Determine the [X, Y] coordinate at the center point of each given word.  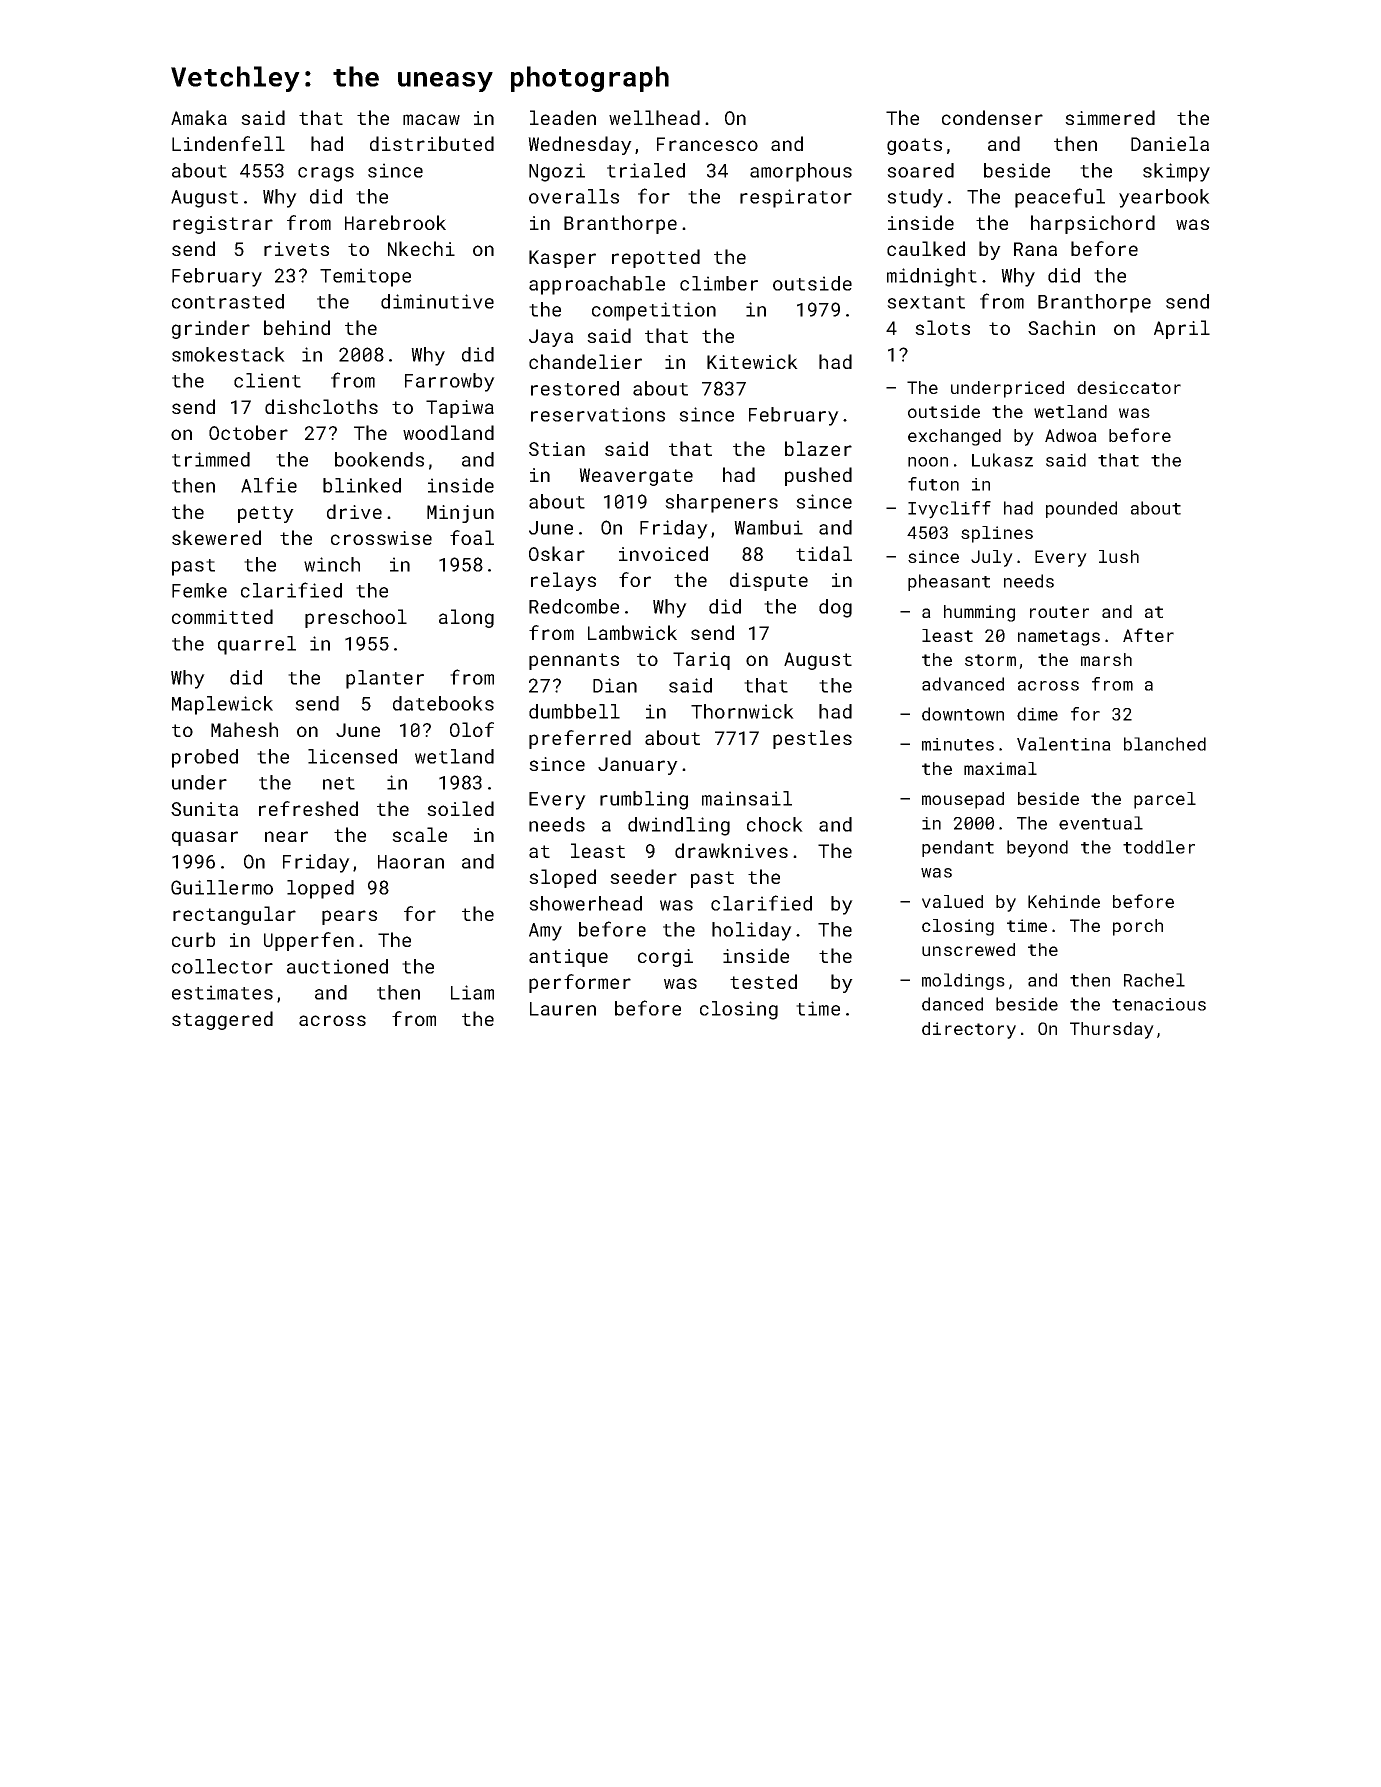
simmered [1110, 117]
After [1148, 635]
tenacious [1159, 1004]
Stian [557, 449]
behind [297, 327]
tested [763, 981]
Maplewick [222, 705]
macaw [431, 119]
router [1059, 612]
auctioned [337, 966]
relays [563, 581]
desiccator [1129, 387]
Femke [199, 590]
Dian [615, 685]
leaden [563, 117]
